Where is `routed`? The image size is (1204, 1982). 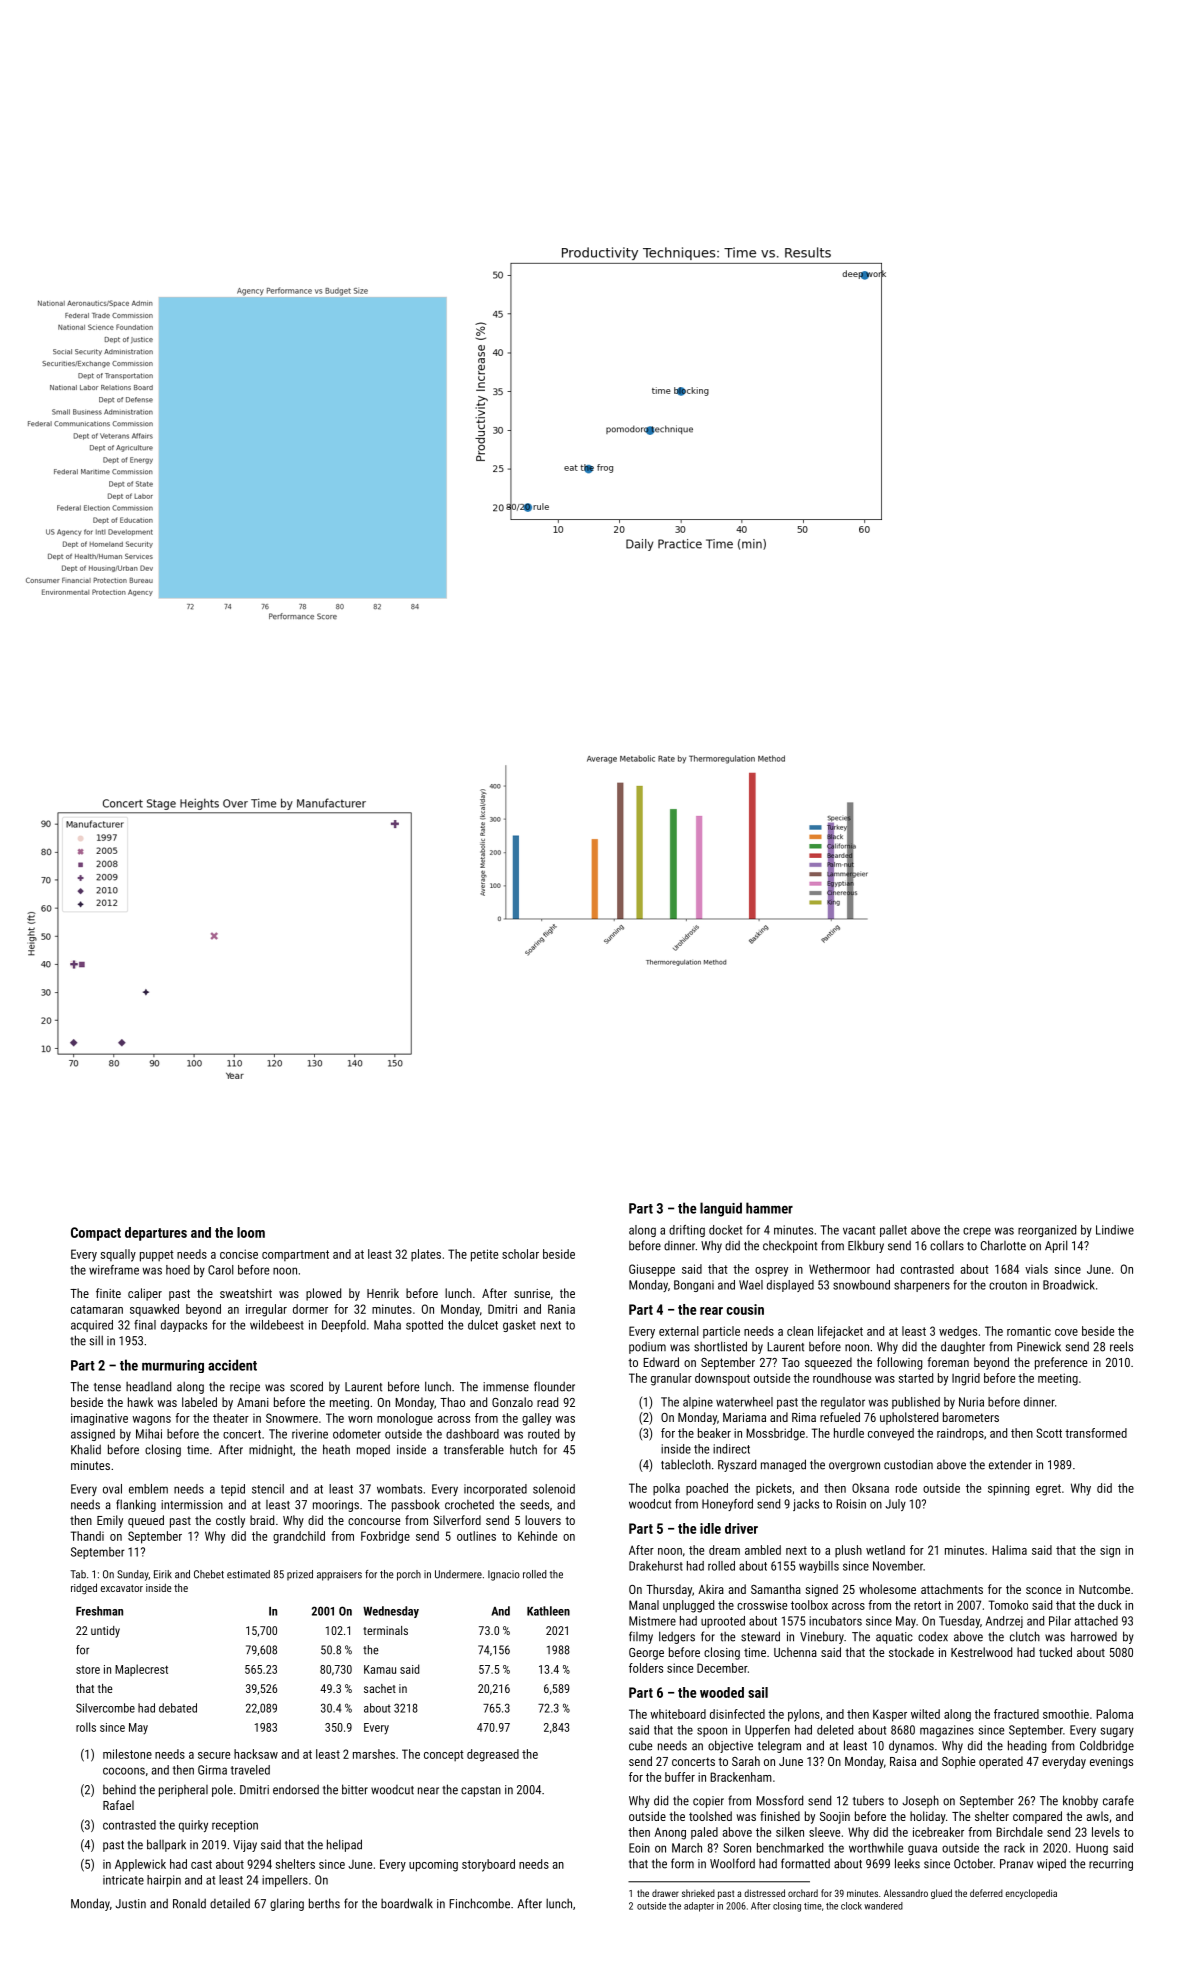
routed is located at coordinates (543, 1434).
